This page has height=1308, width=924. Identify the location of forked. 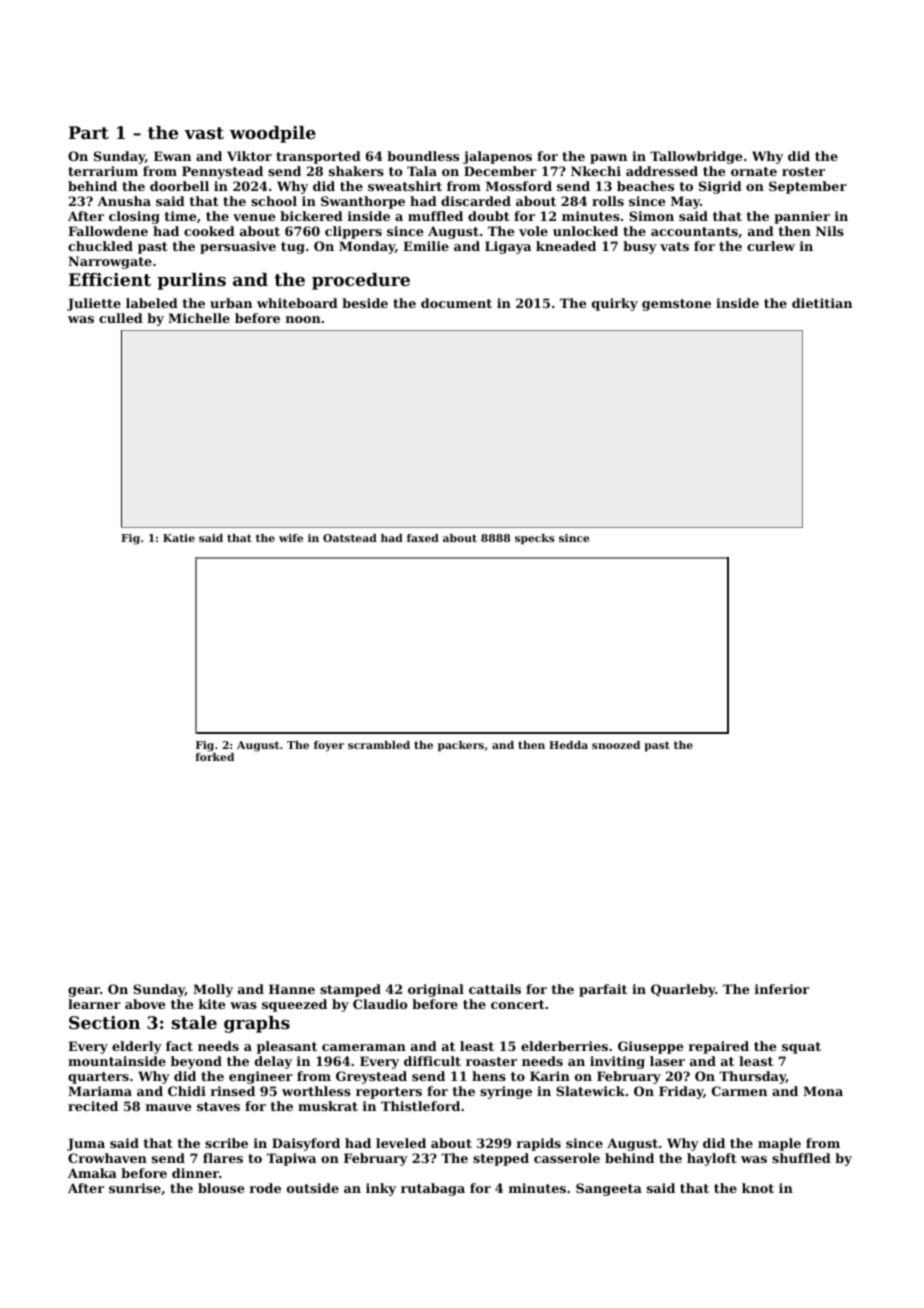
(214, 757).
